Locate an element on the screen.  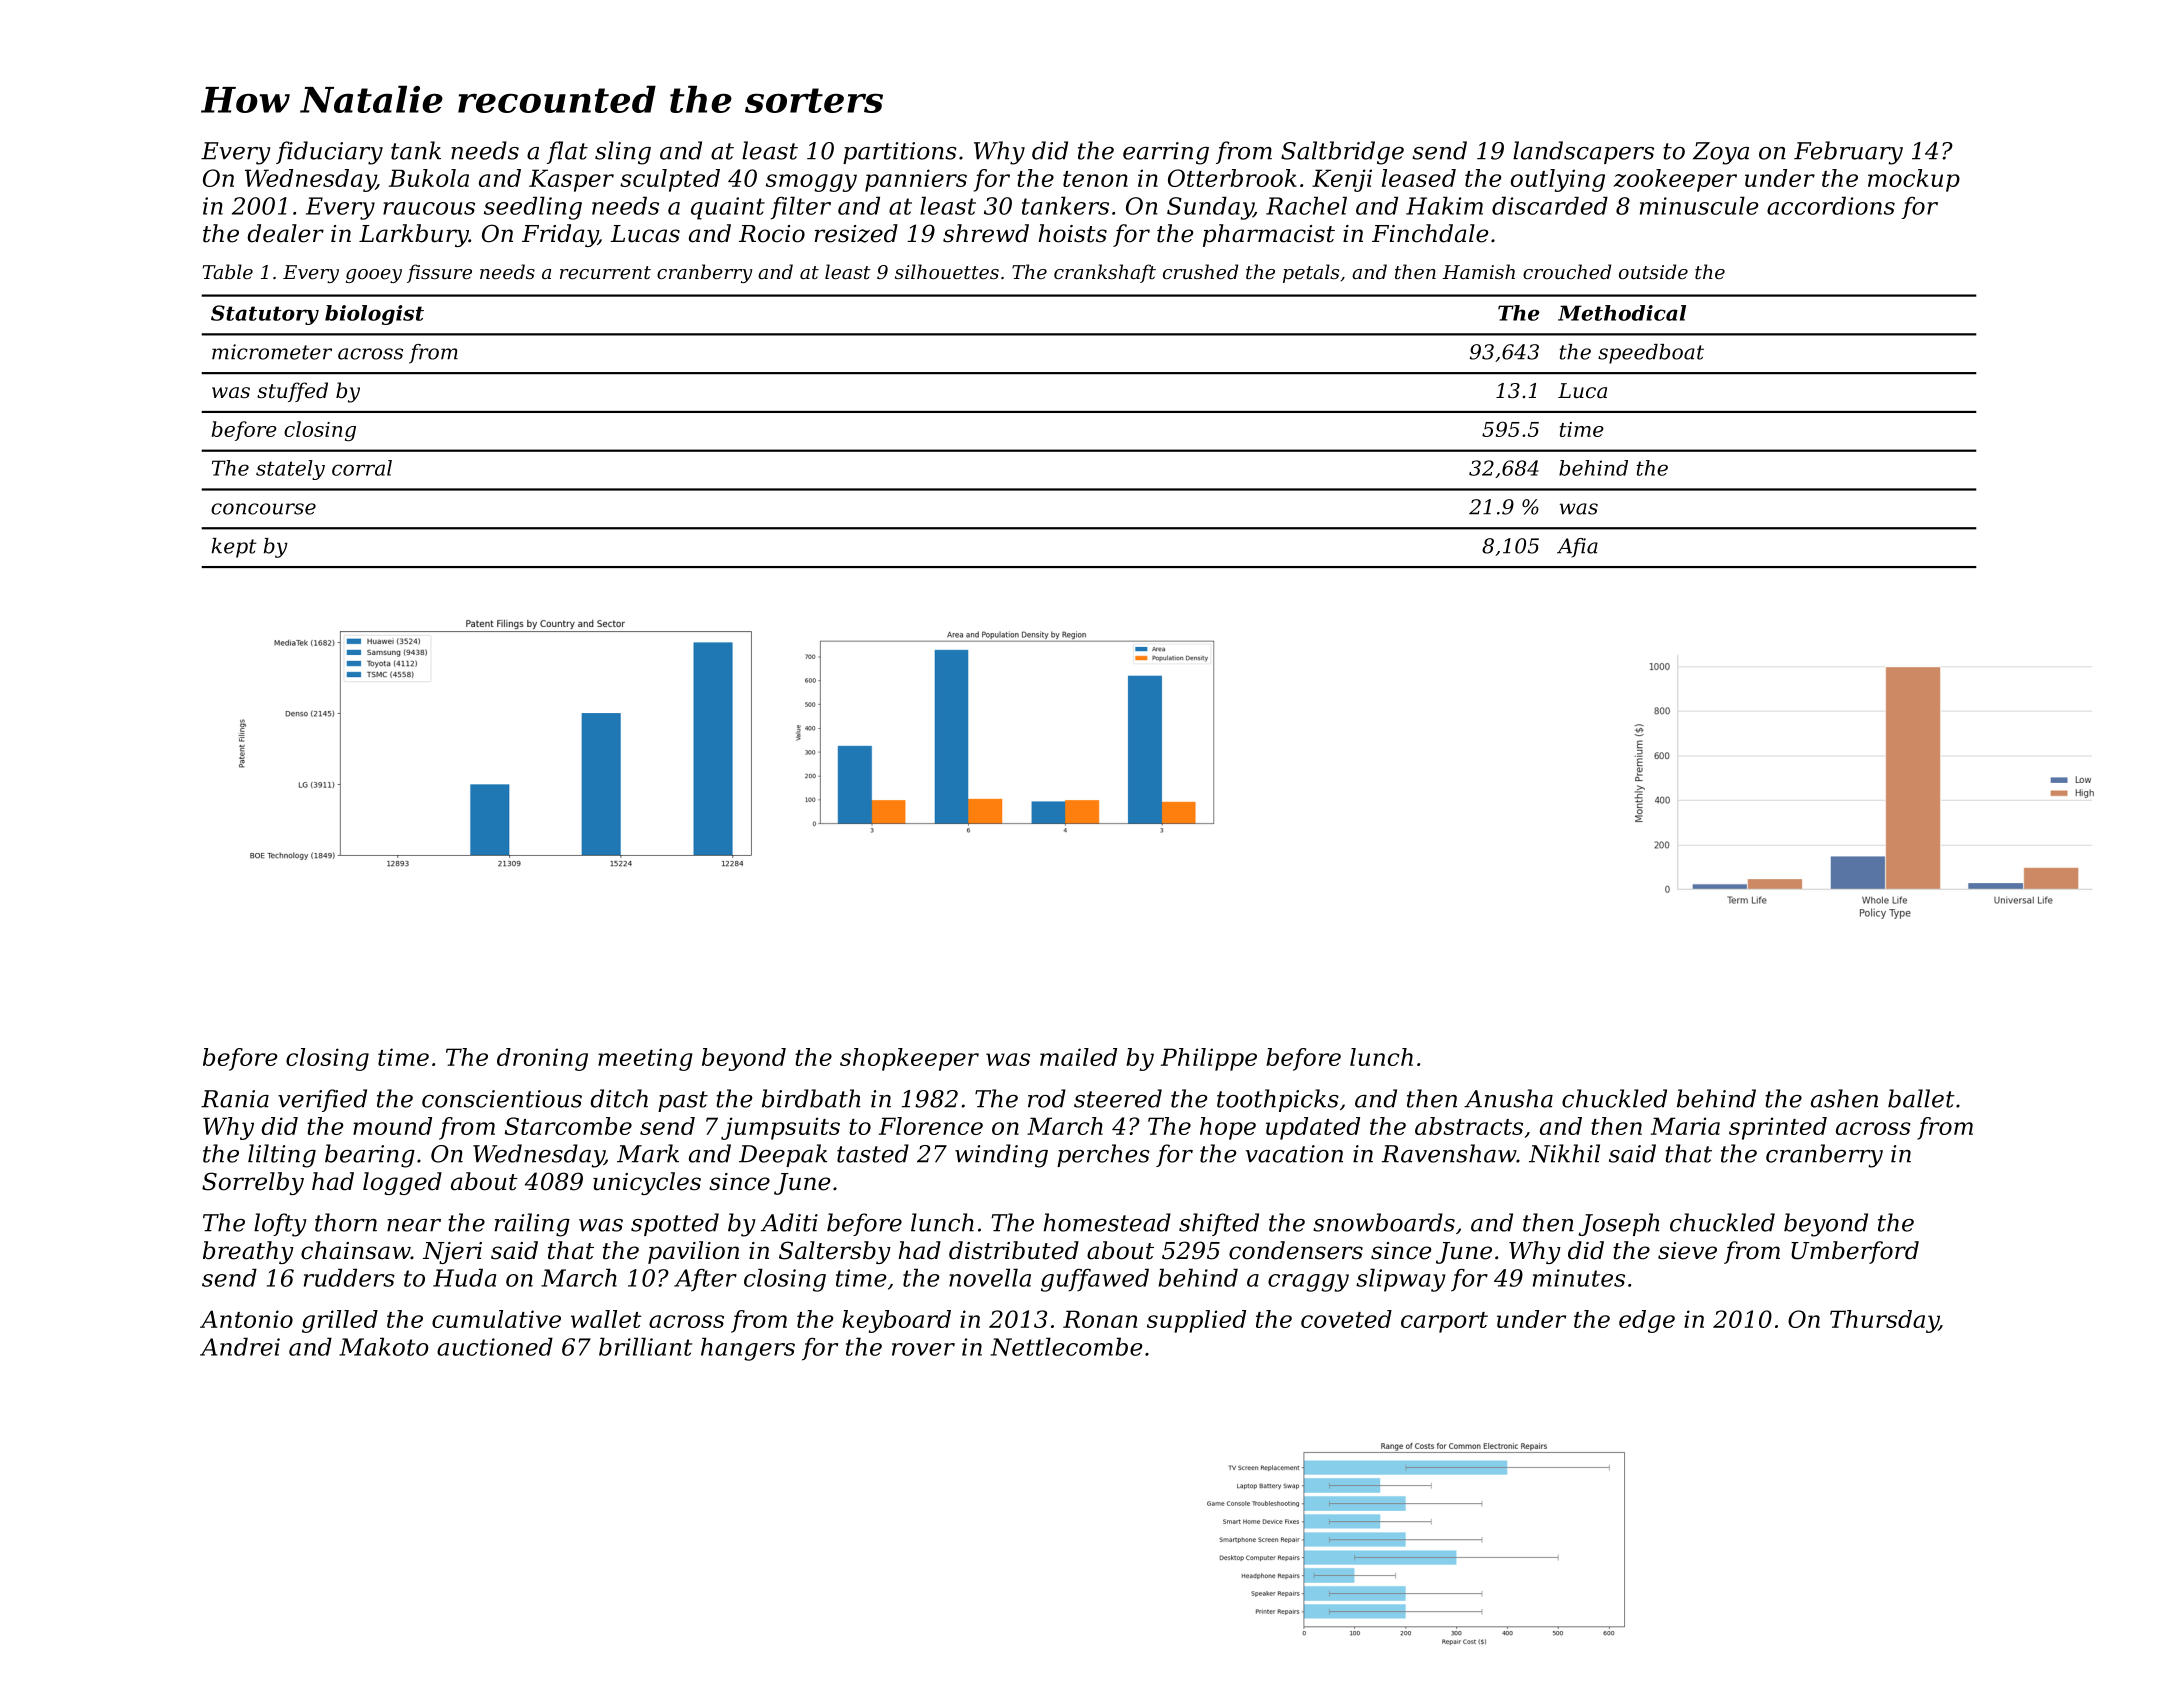
stately is located at coordinates (290, 470).
